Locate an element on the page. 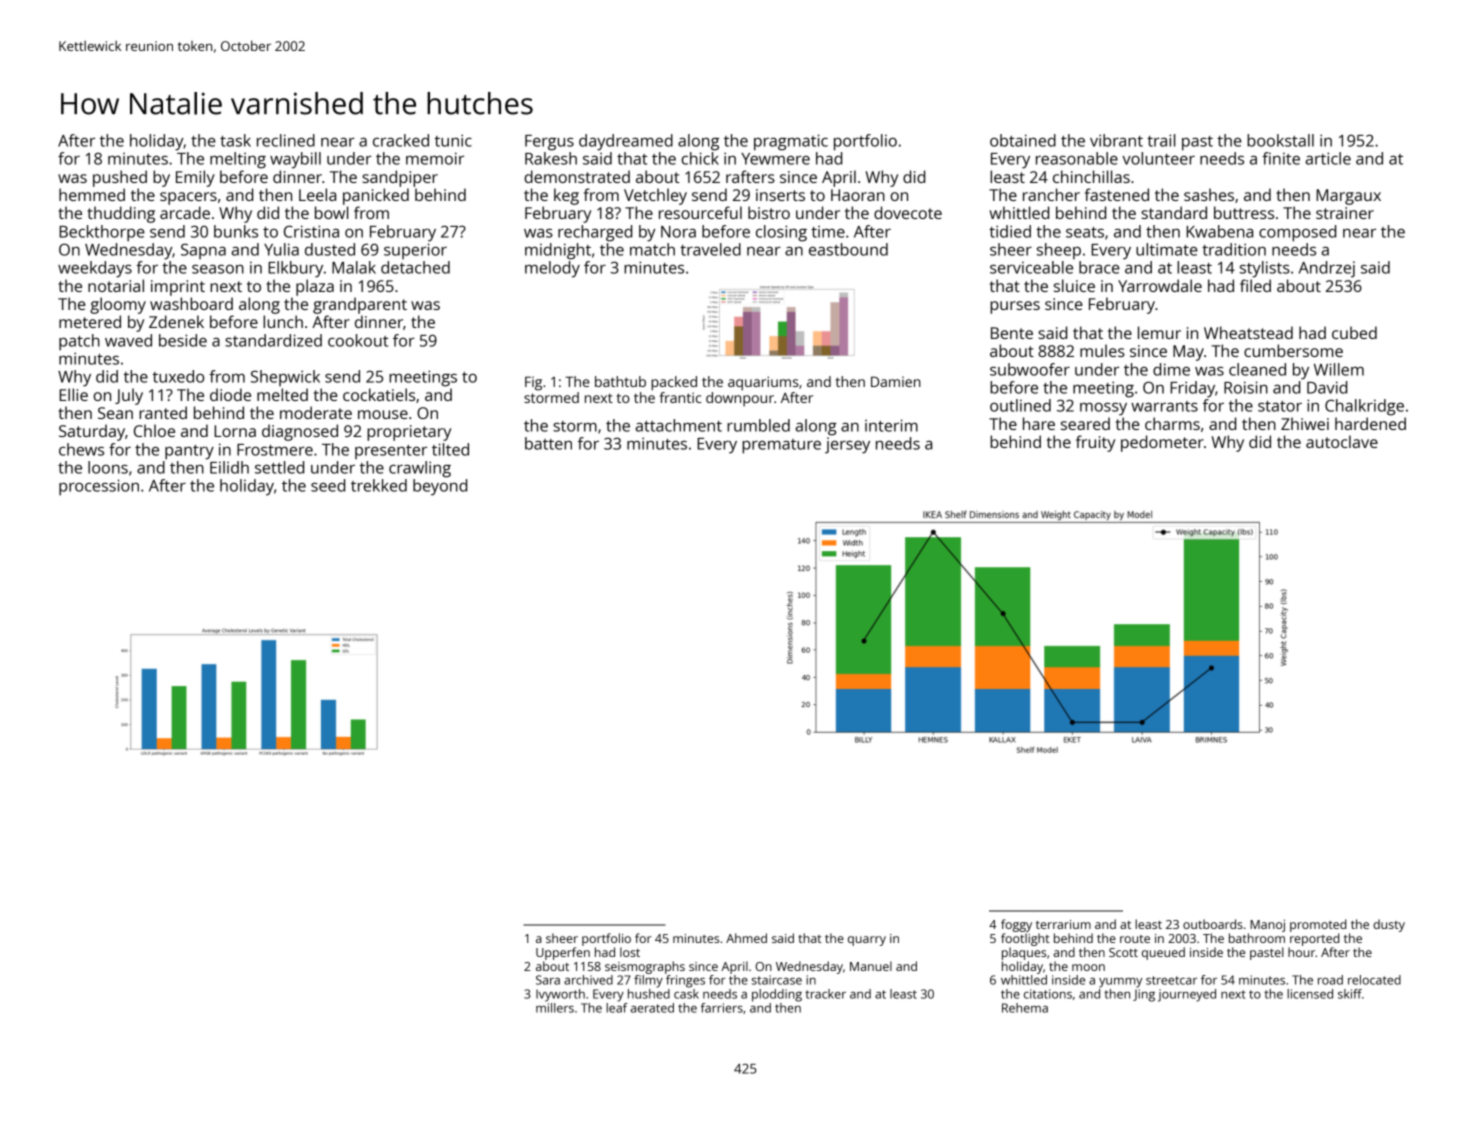 The image size is (1468, 1134). hemmed is located at coordinates (92, 194).
